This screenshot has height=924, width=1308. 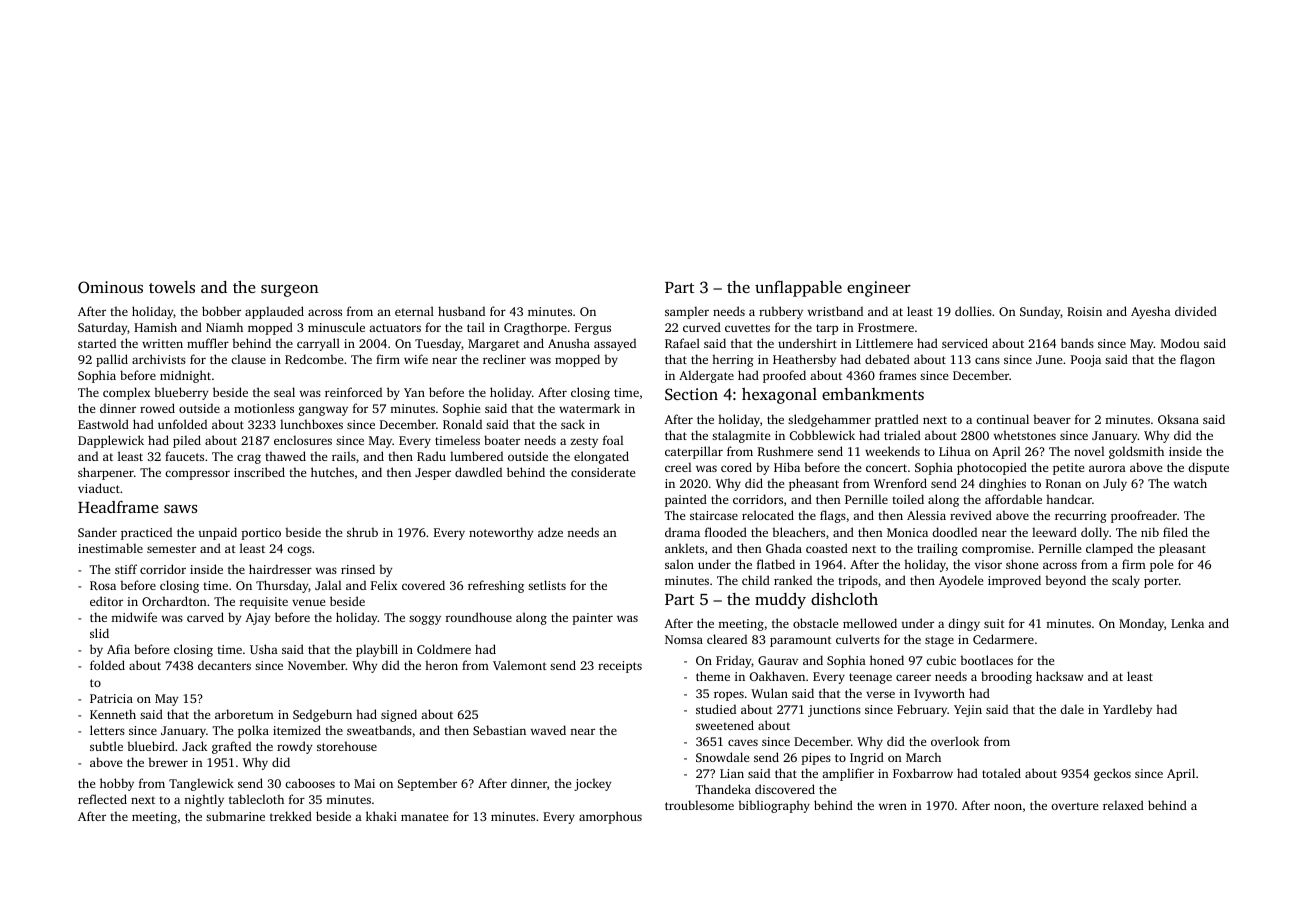 I want to click on theme, so click(x=713, y=676).
